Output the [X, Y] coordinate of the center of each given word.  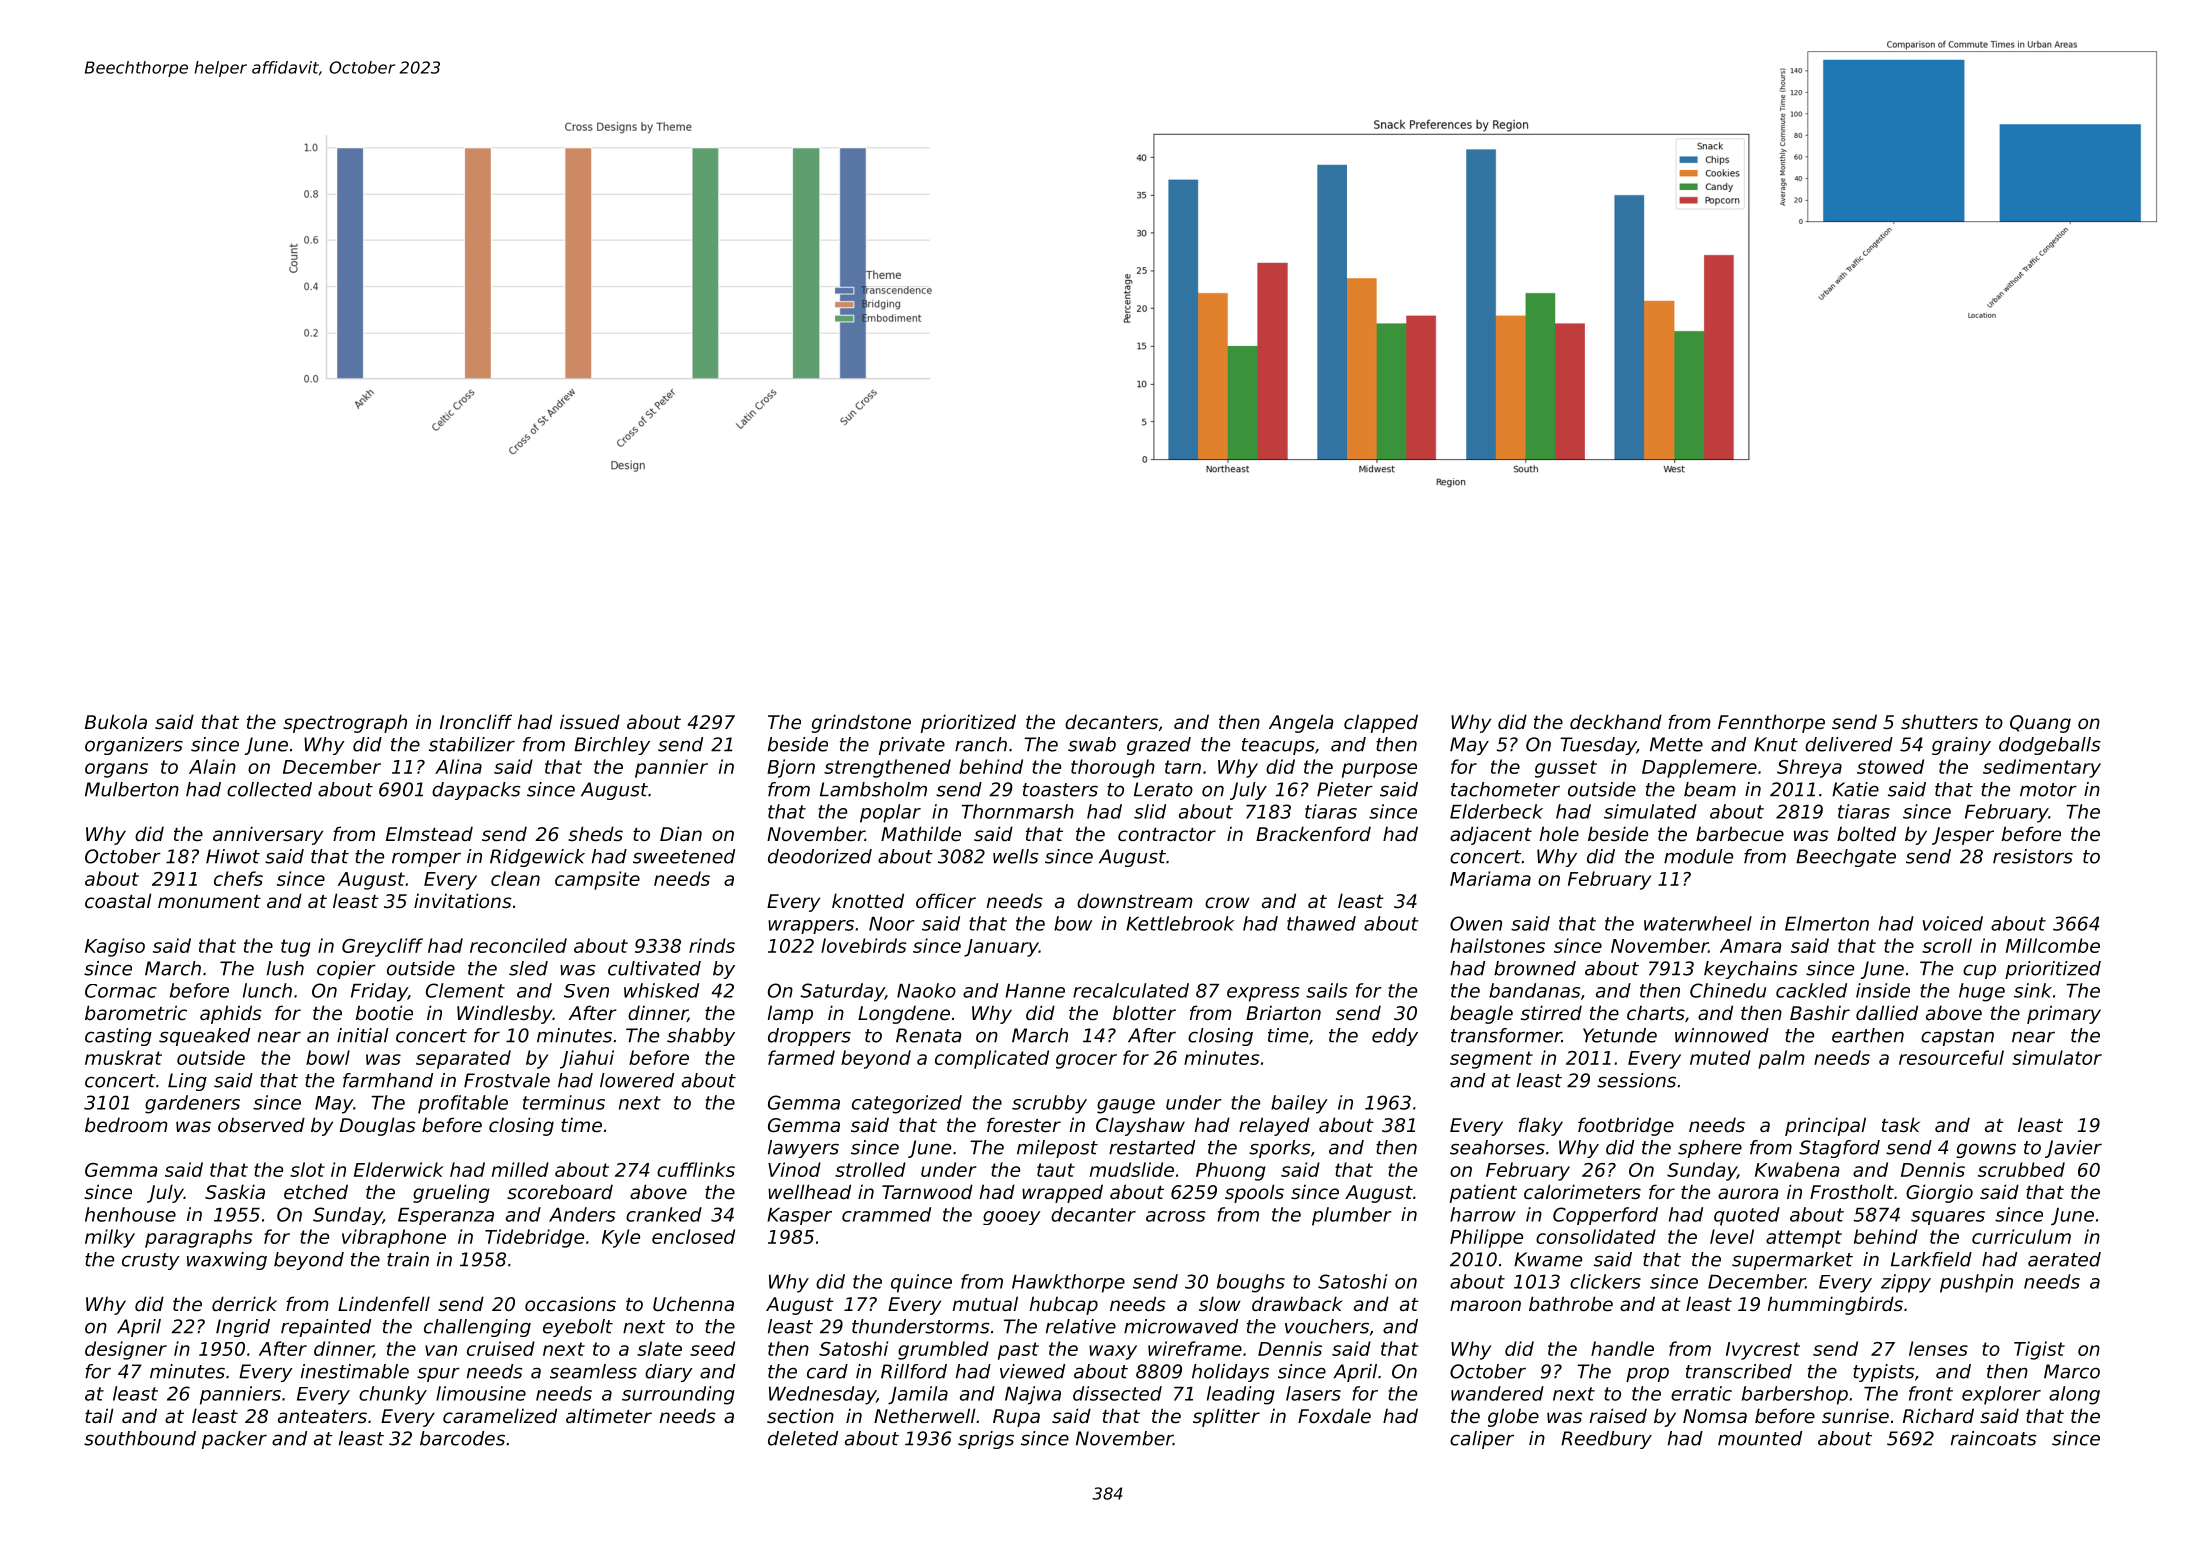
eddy [1395, 1037]
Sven [586, 991]
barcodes [462, 1438]
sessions [1636, 1080]
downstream [1135, 900]
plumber [1352, 1216]
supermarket [1792, 1261]
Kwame [1548, 1259]
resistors [2033, 856]
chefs [238, 878]
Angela [1301, 723]
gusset [1566, 769]
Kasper [799, 1216]
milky [110, 1238]
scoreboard [560, 1191]
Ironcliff [476, 721]
